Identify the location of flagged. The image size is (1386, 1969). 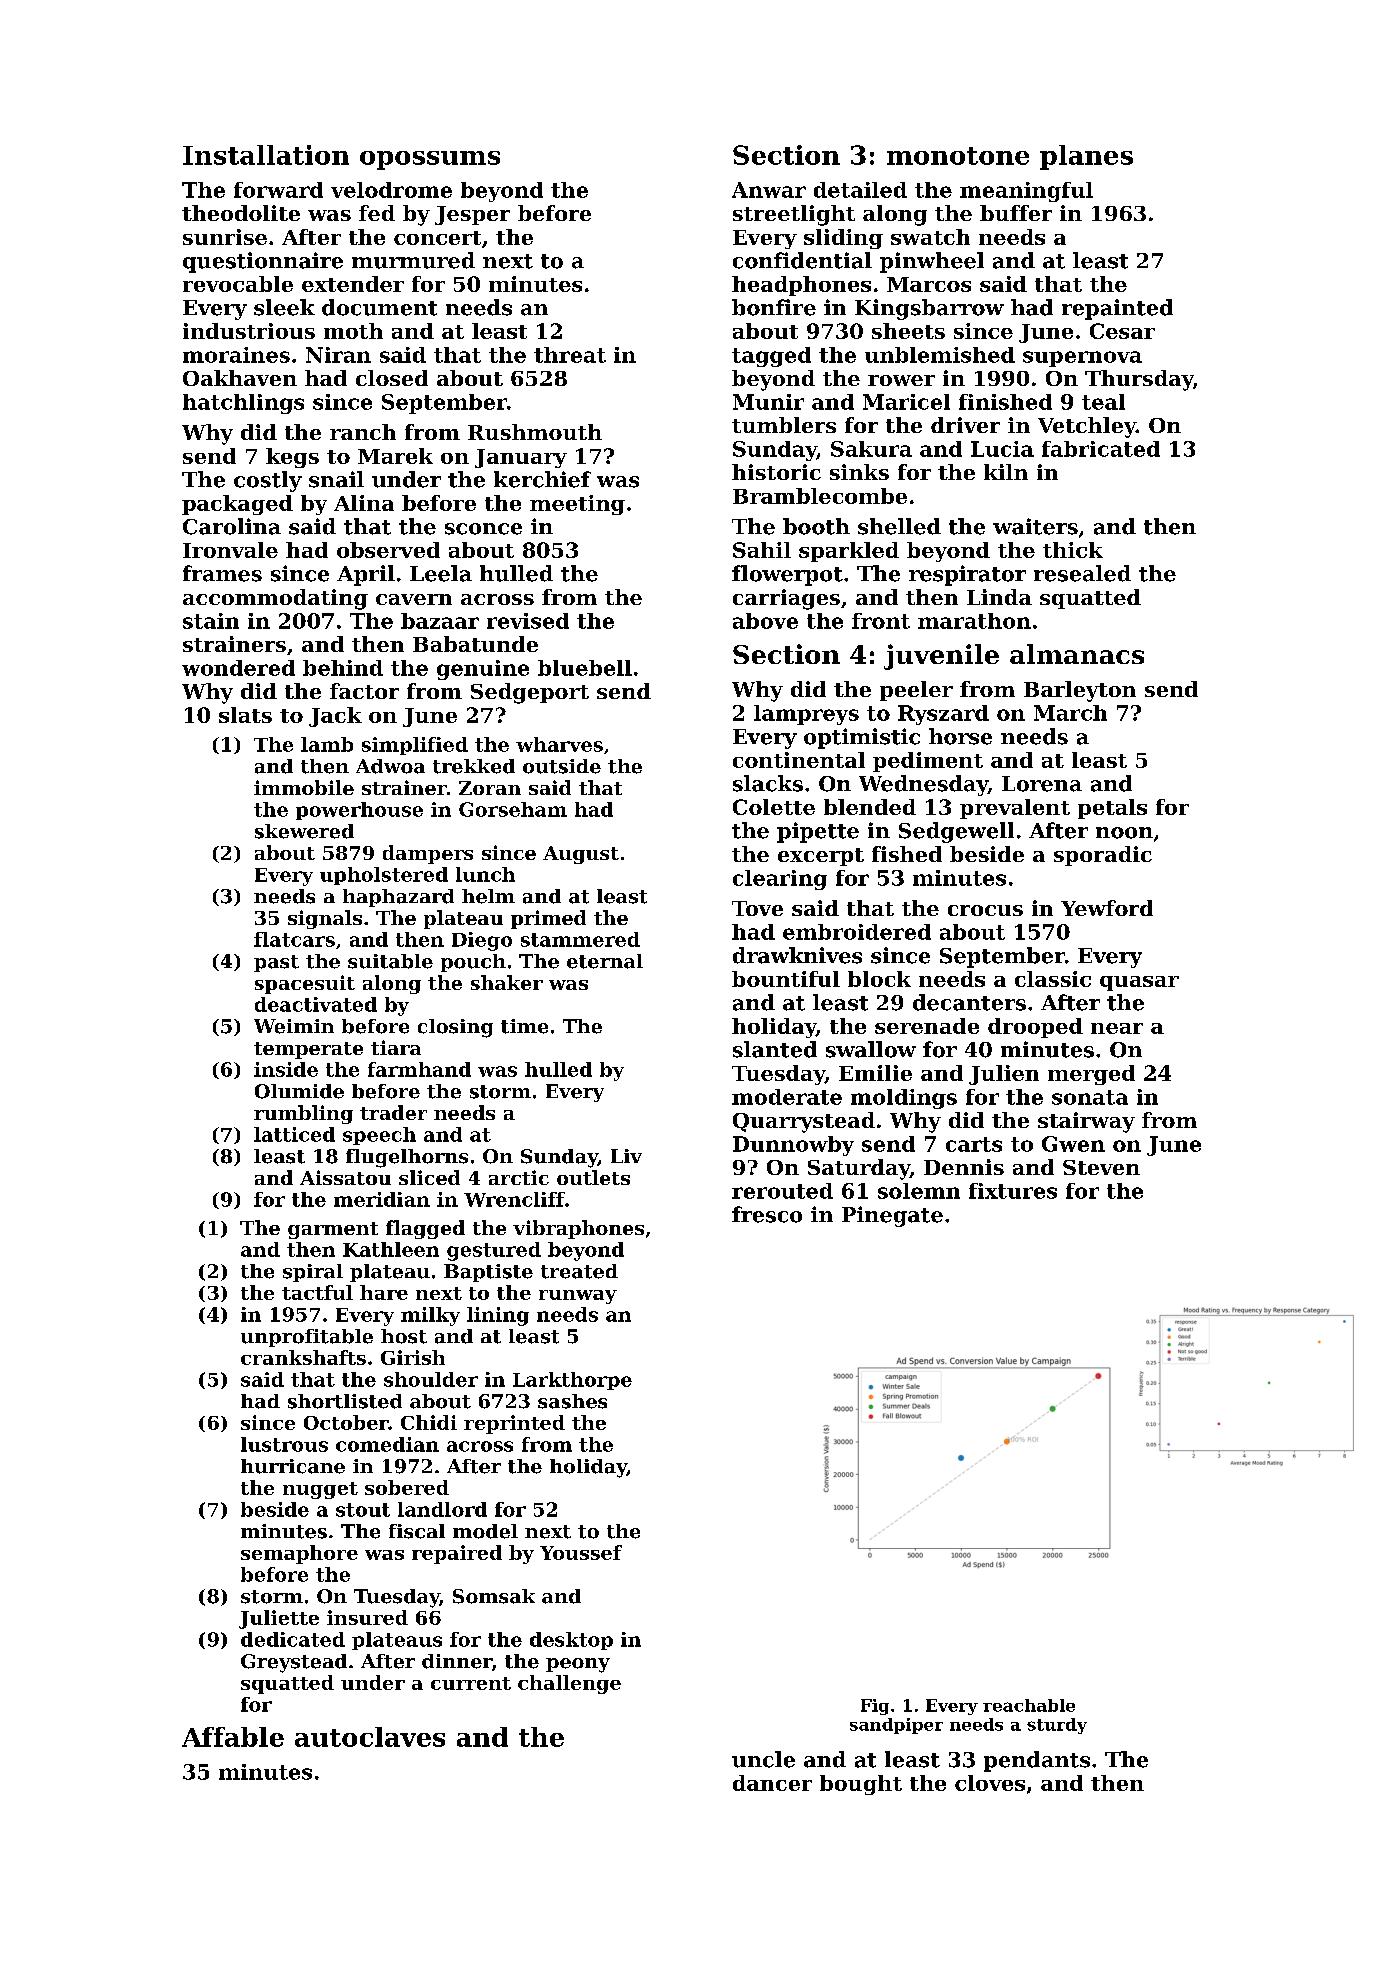
(425, 1229).
